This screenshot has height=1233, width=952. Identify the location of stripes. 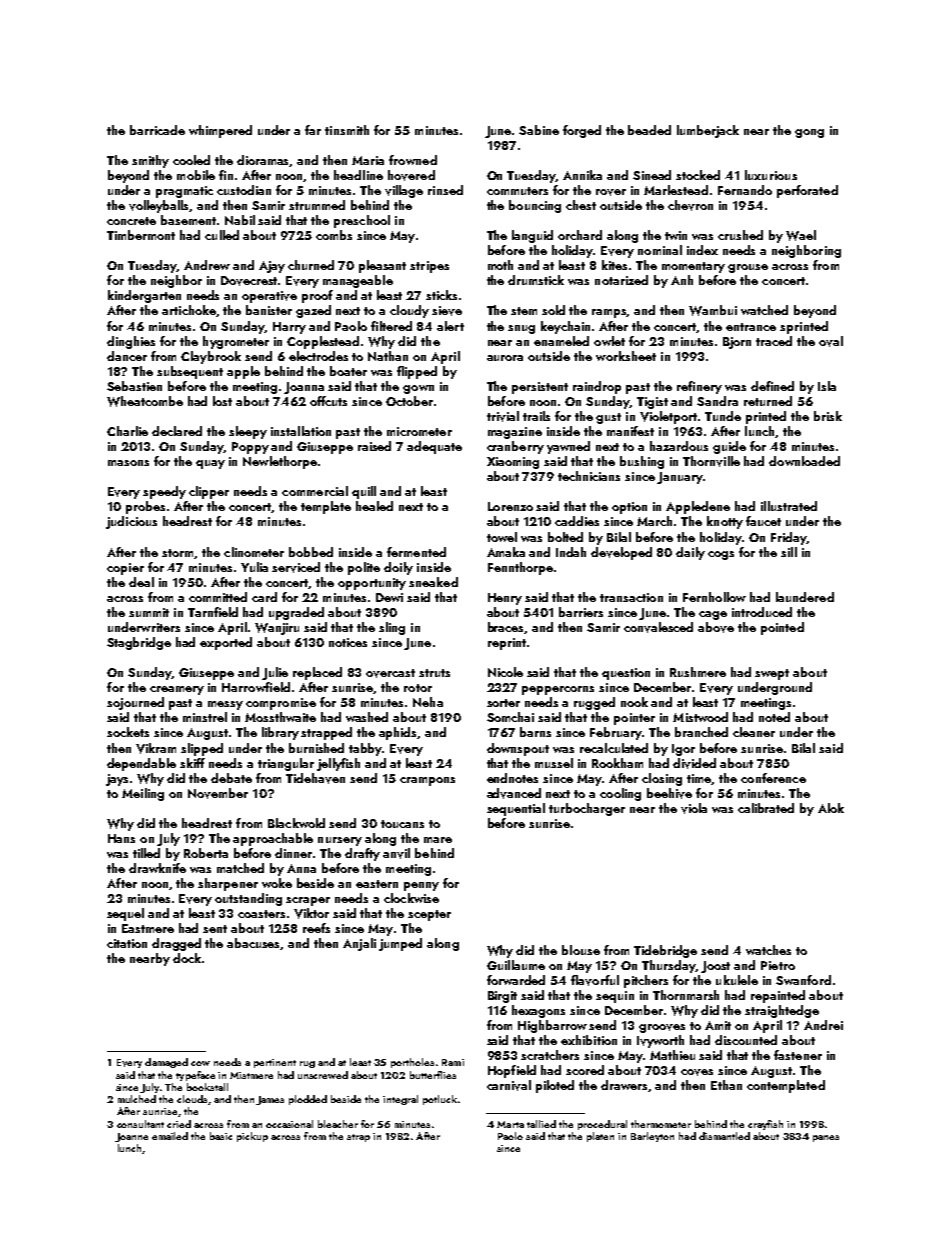
(429, 267).
